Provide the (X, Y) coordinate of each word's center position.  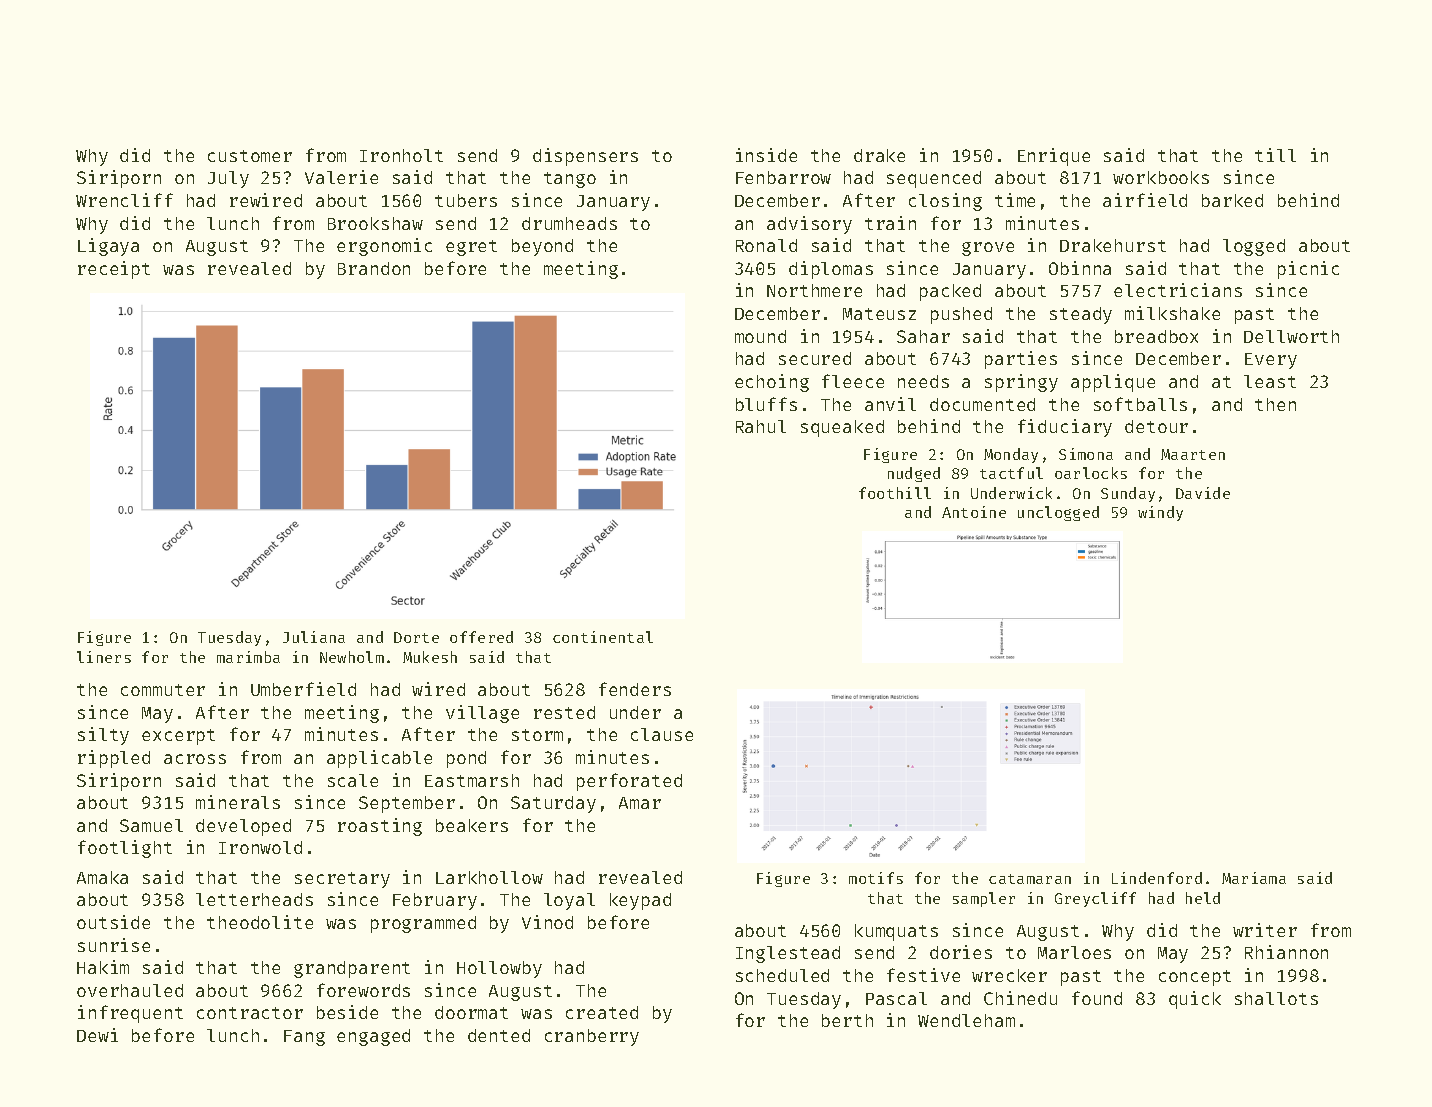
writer (1265, 930)
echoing (772, 383)
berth (847, 1020)
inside (766, 155)
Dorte (416, 637)
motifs (876, 878)
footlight (125, 849)
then (1275, 404)
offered (481, 637)
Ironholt (401, 155)
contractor (250, 1013)
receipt (114, 270)
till (1275, 155)
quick (1195, 1000)
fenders (635, 689)
